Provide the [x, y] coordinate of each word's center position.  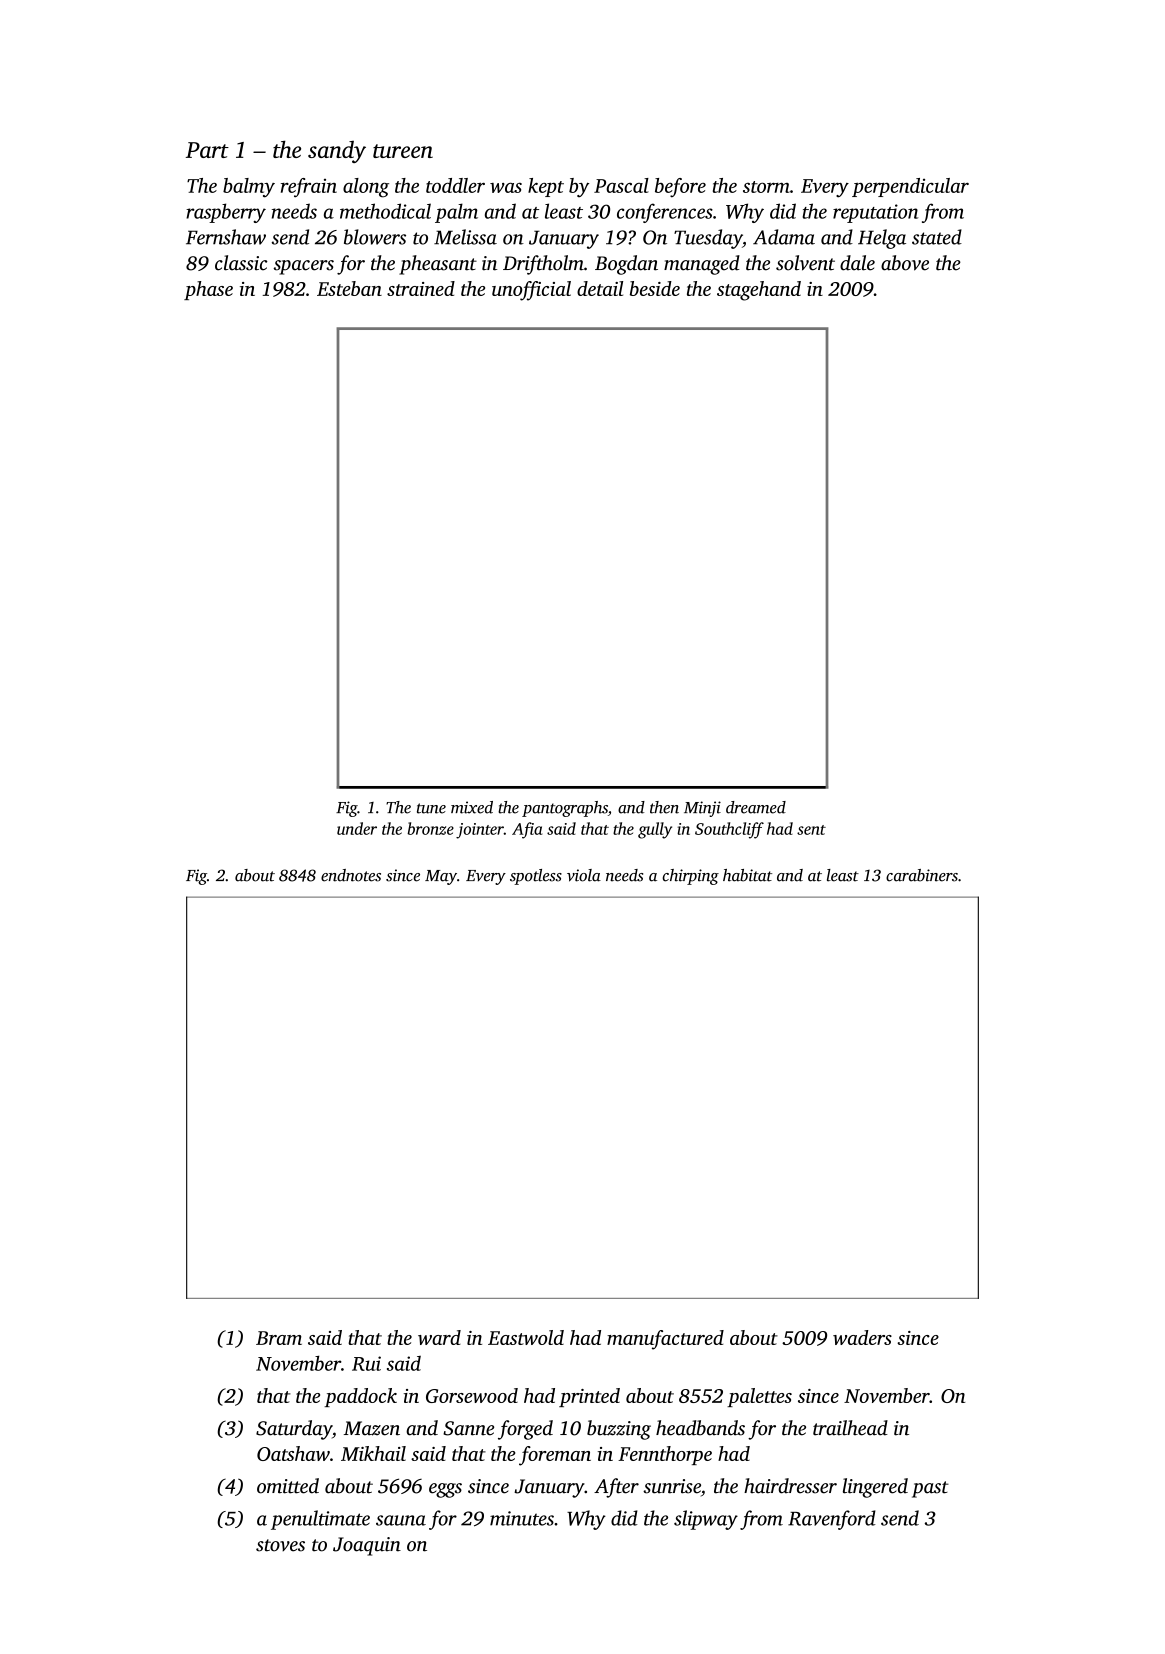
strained [421, 288]
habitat [747, 875]
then [664, 807]
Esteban [349, 288]
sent [811, 830]
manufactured [665, 1340]
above [905, 263]
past [930, 1489]
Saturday [294, 1430]
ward [439, 1337]
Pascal [621, 185]
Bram [279, 1338]
